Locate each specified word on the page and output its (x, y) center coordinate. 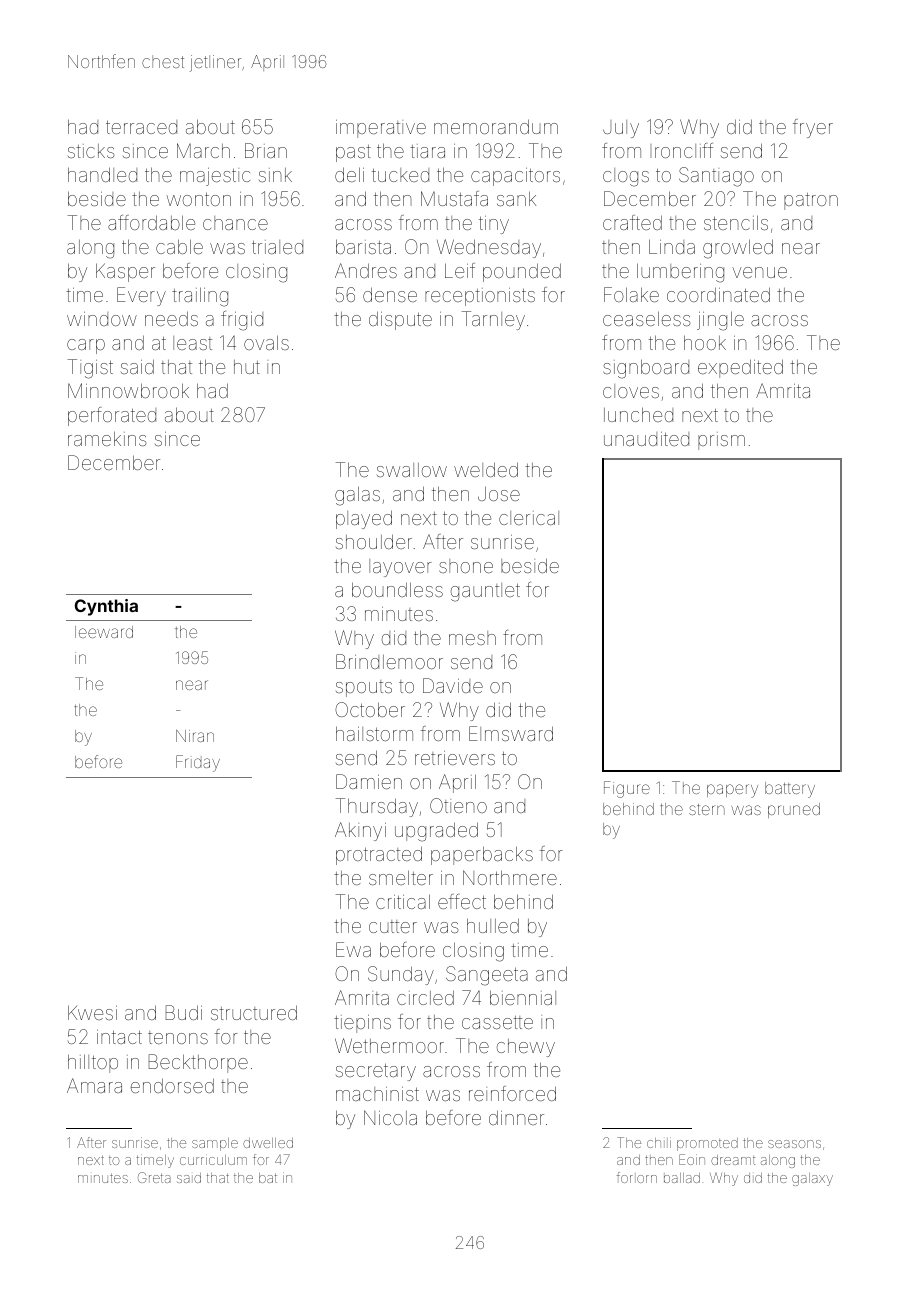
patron (811, 201)
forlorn (637, 1177)
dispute (400, 321)
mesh (472, 638)
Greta (154, 1177)
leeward (104, 632)
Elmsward (511, 733)
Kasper (125, 272)
